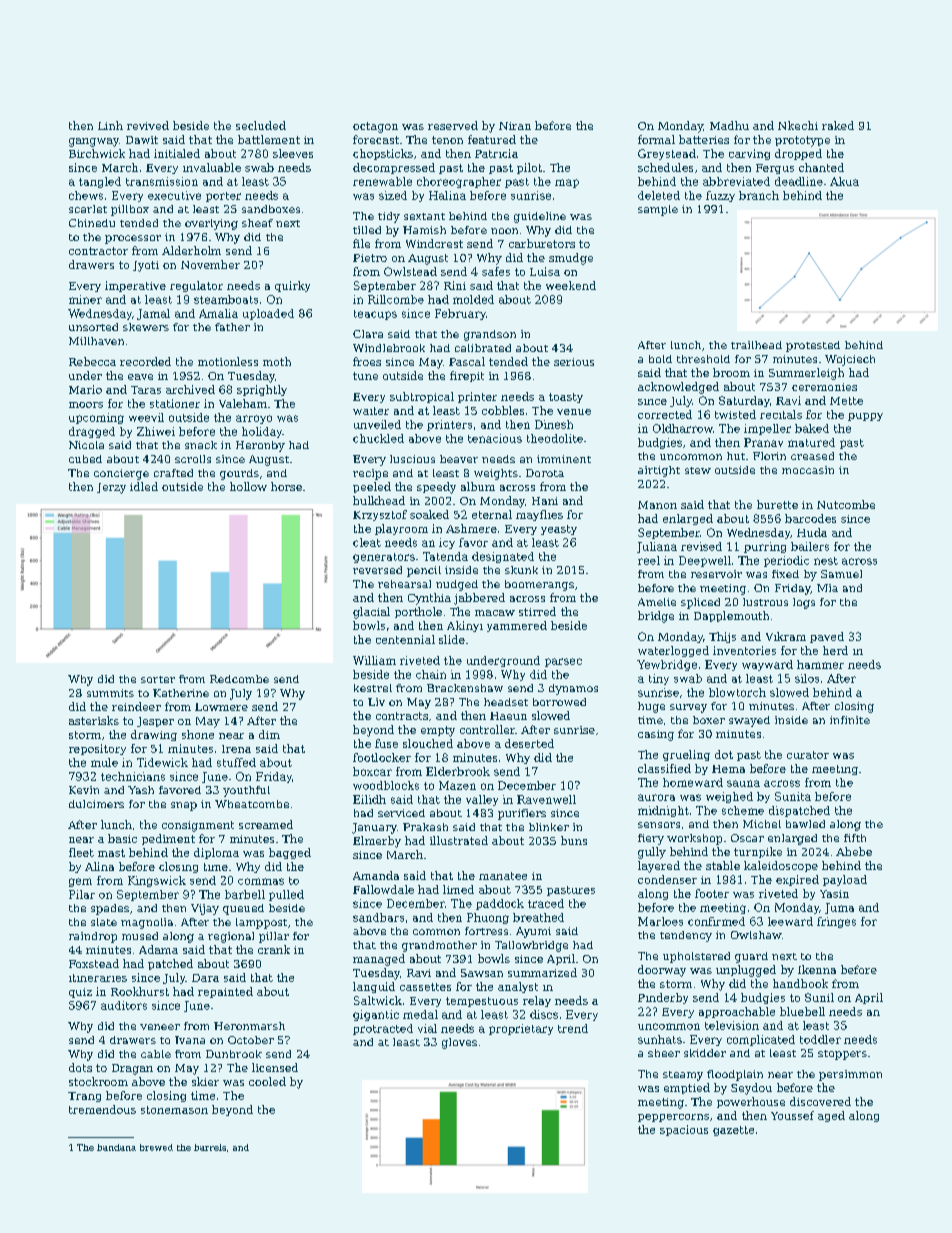 This document has height=1233, width=952. What do you see at coordinates (811, 442) in the document?
I see `matured` at bounding box center [811, 442].
